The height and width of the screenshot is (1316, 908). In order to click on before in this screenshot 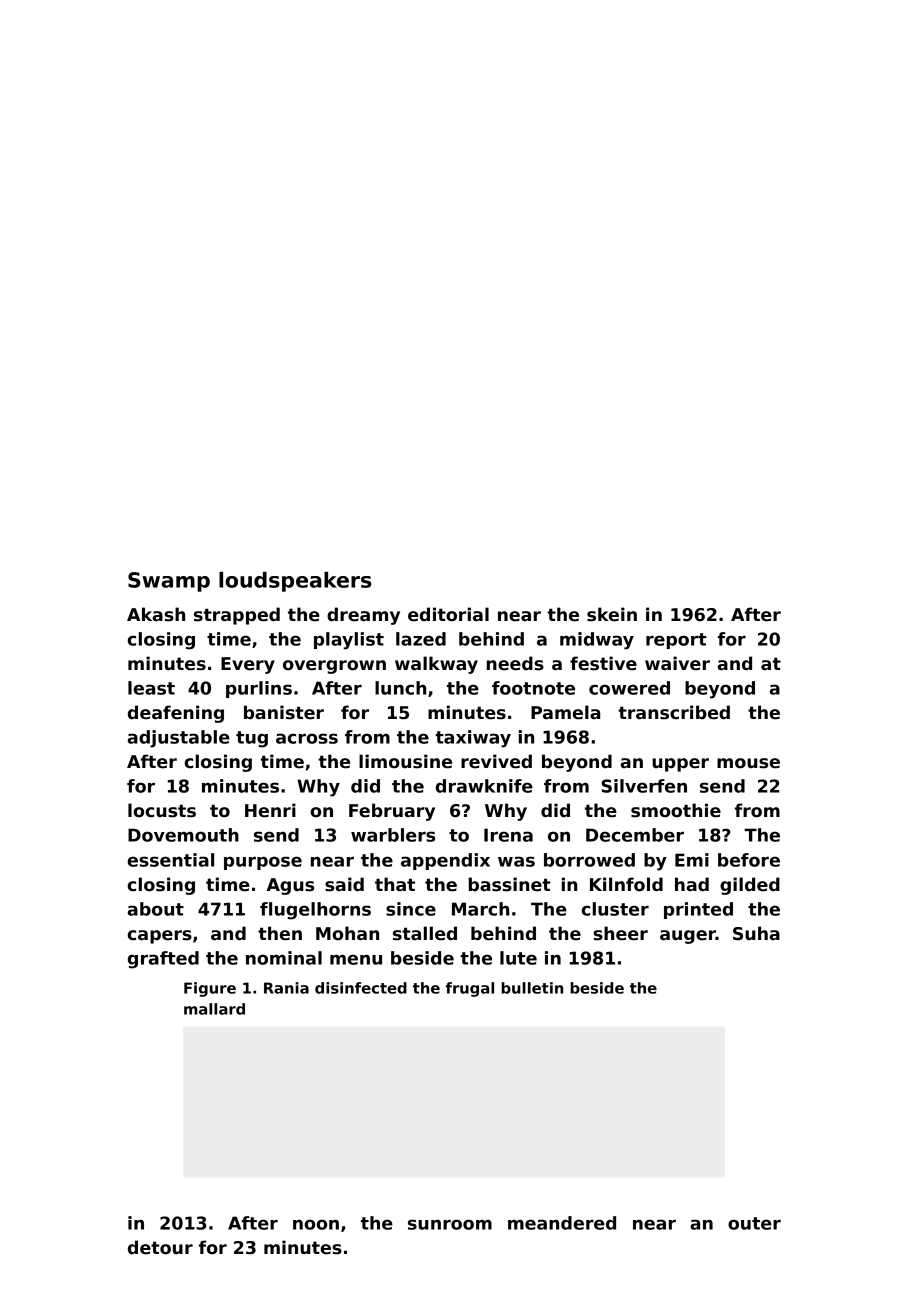, I will do `click(749, 860)`.
